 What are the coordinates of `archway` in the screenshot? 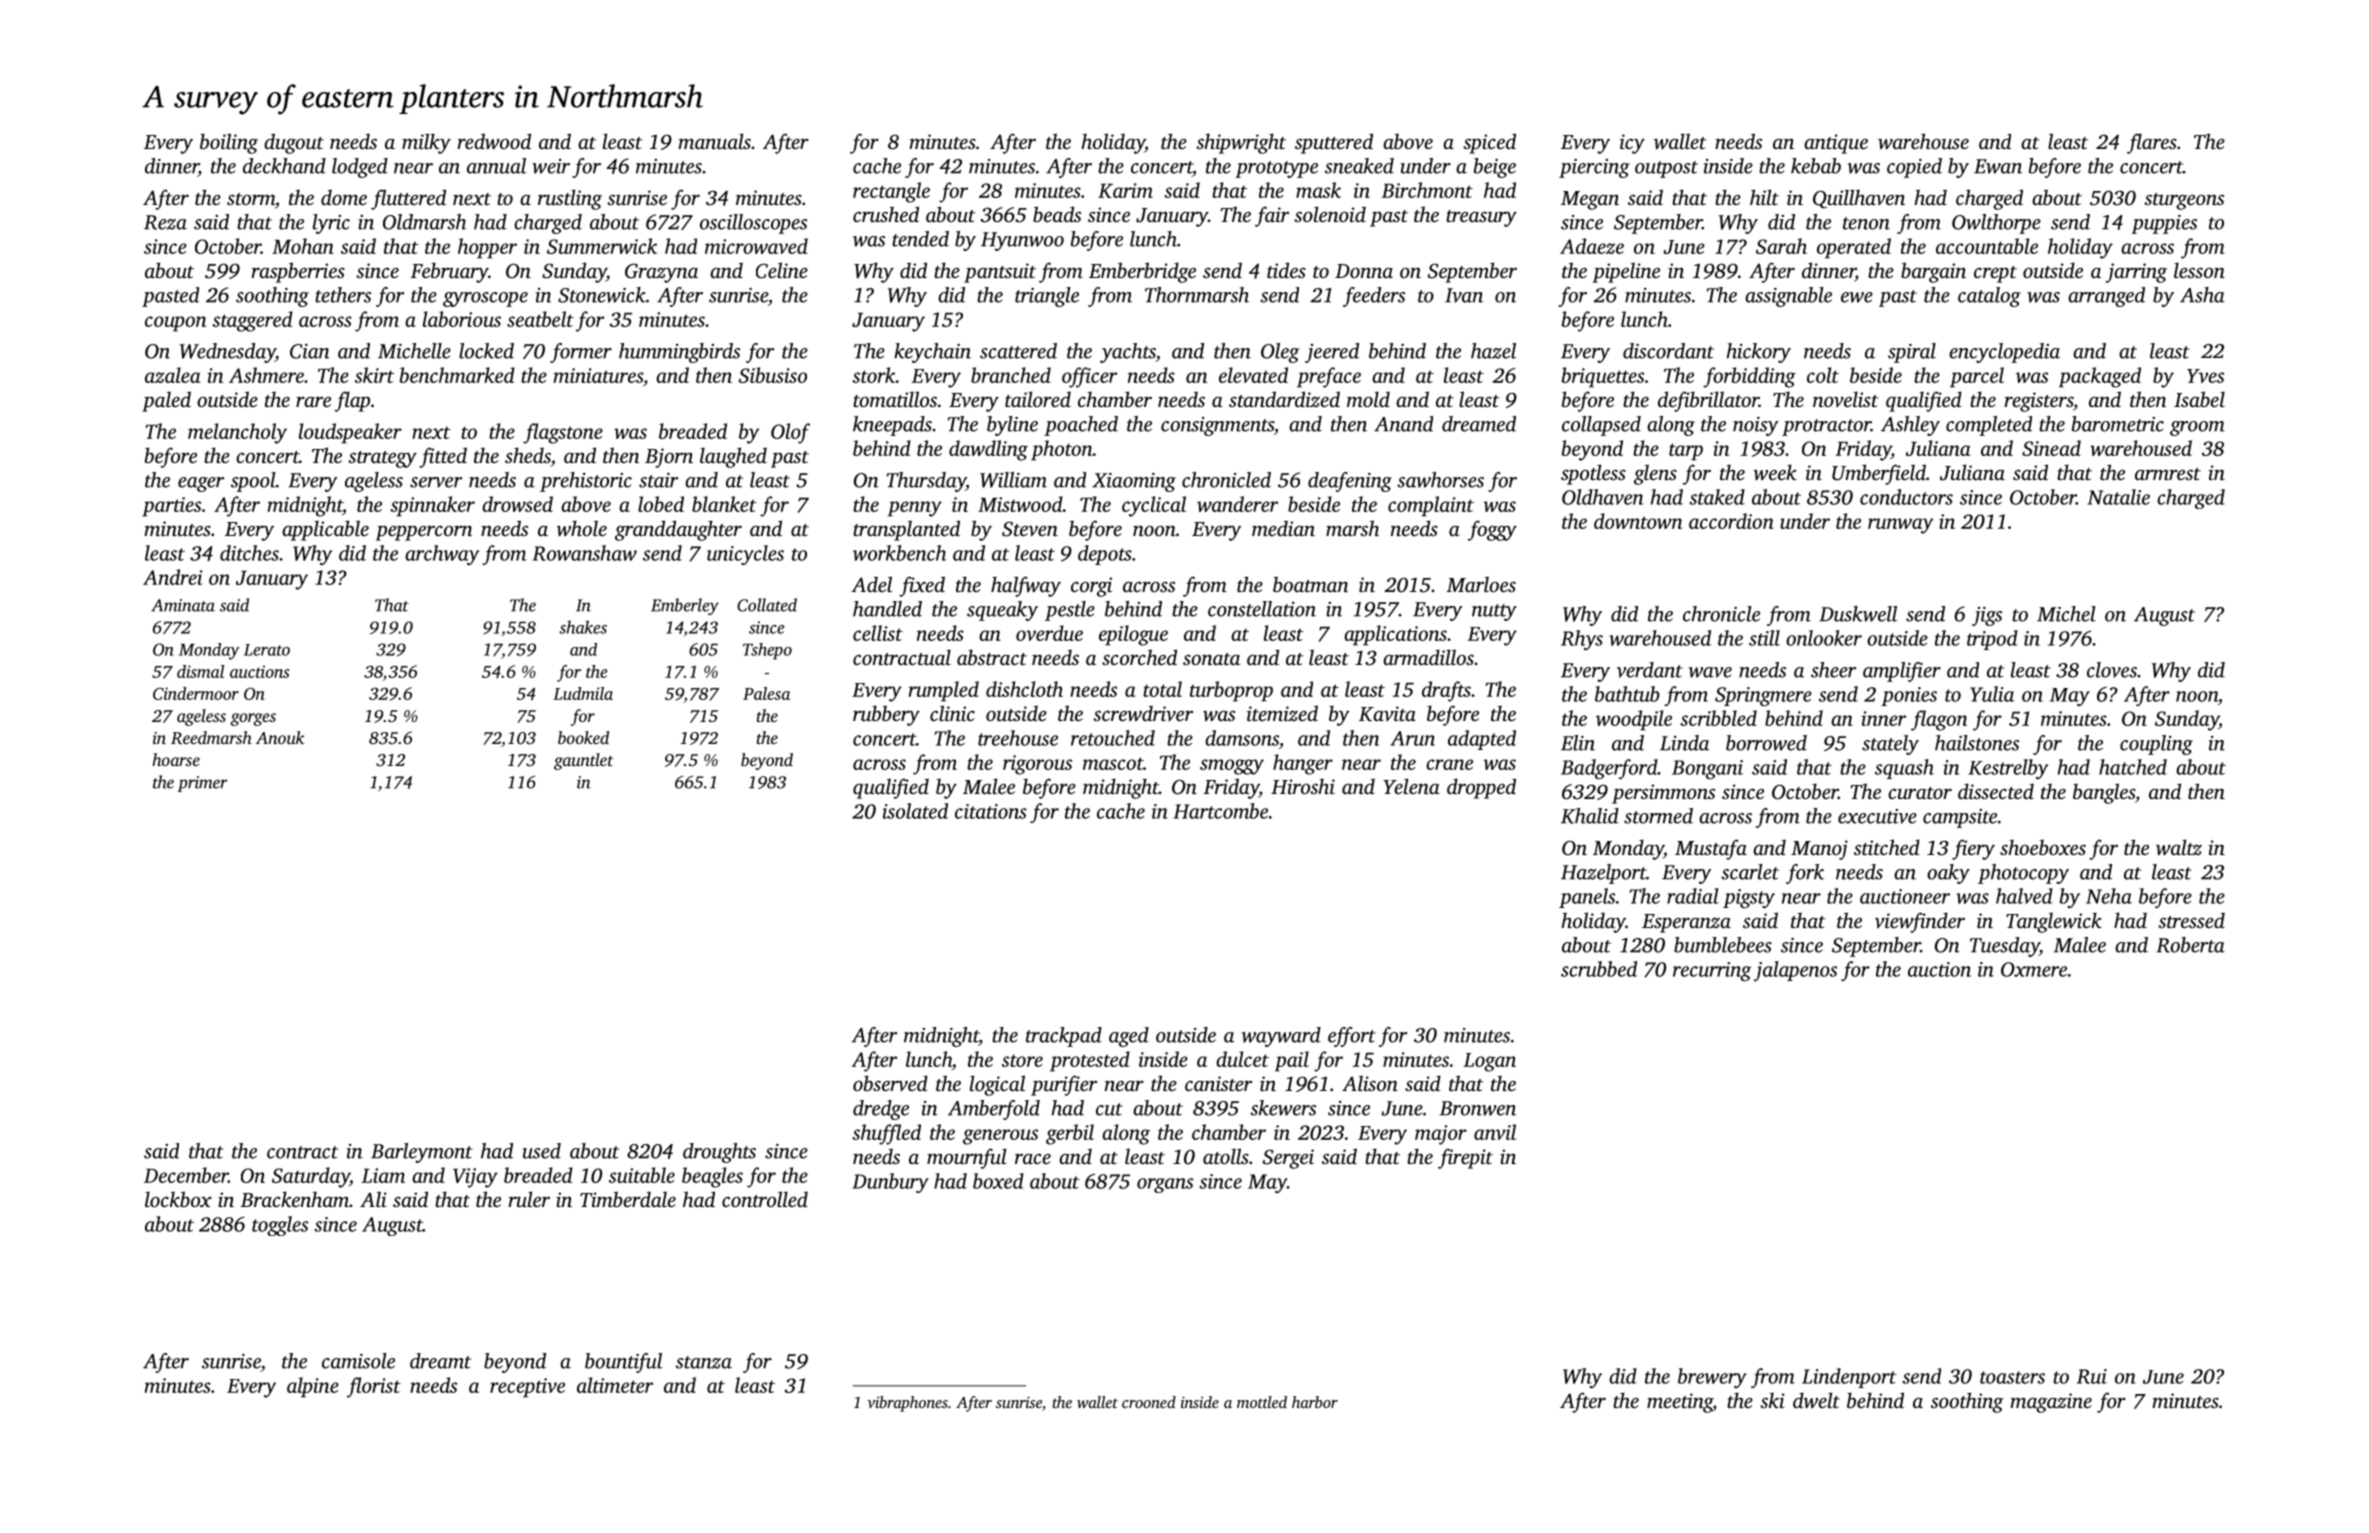 It's located at (442, 555).
